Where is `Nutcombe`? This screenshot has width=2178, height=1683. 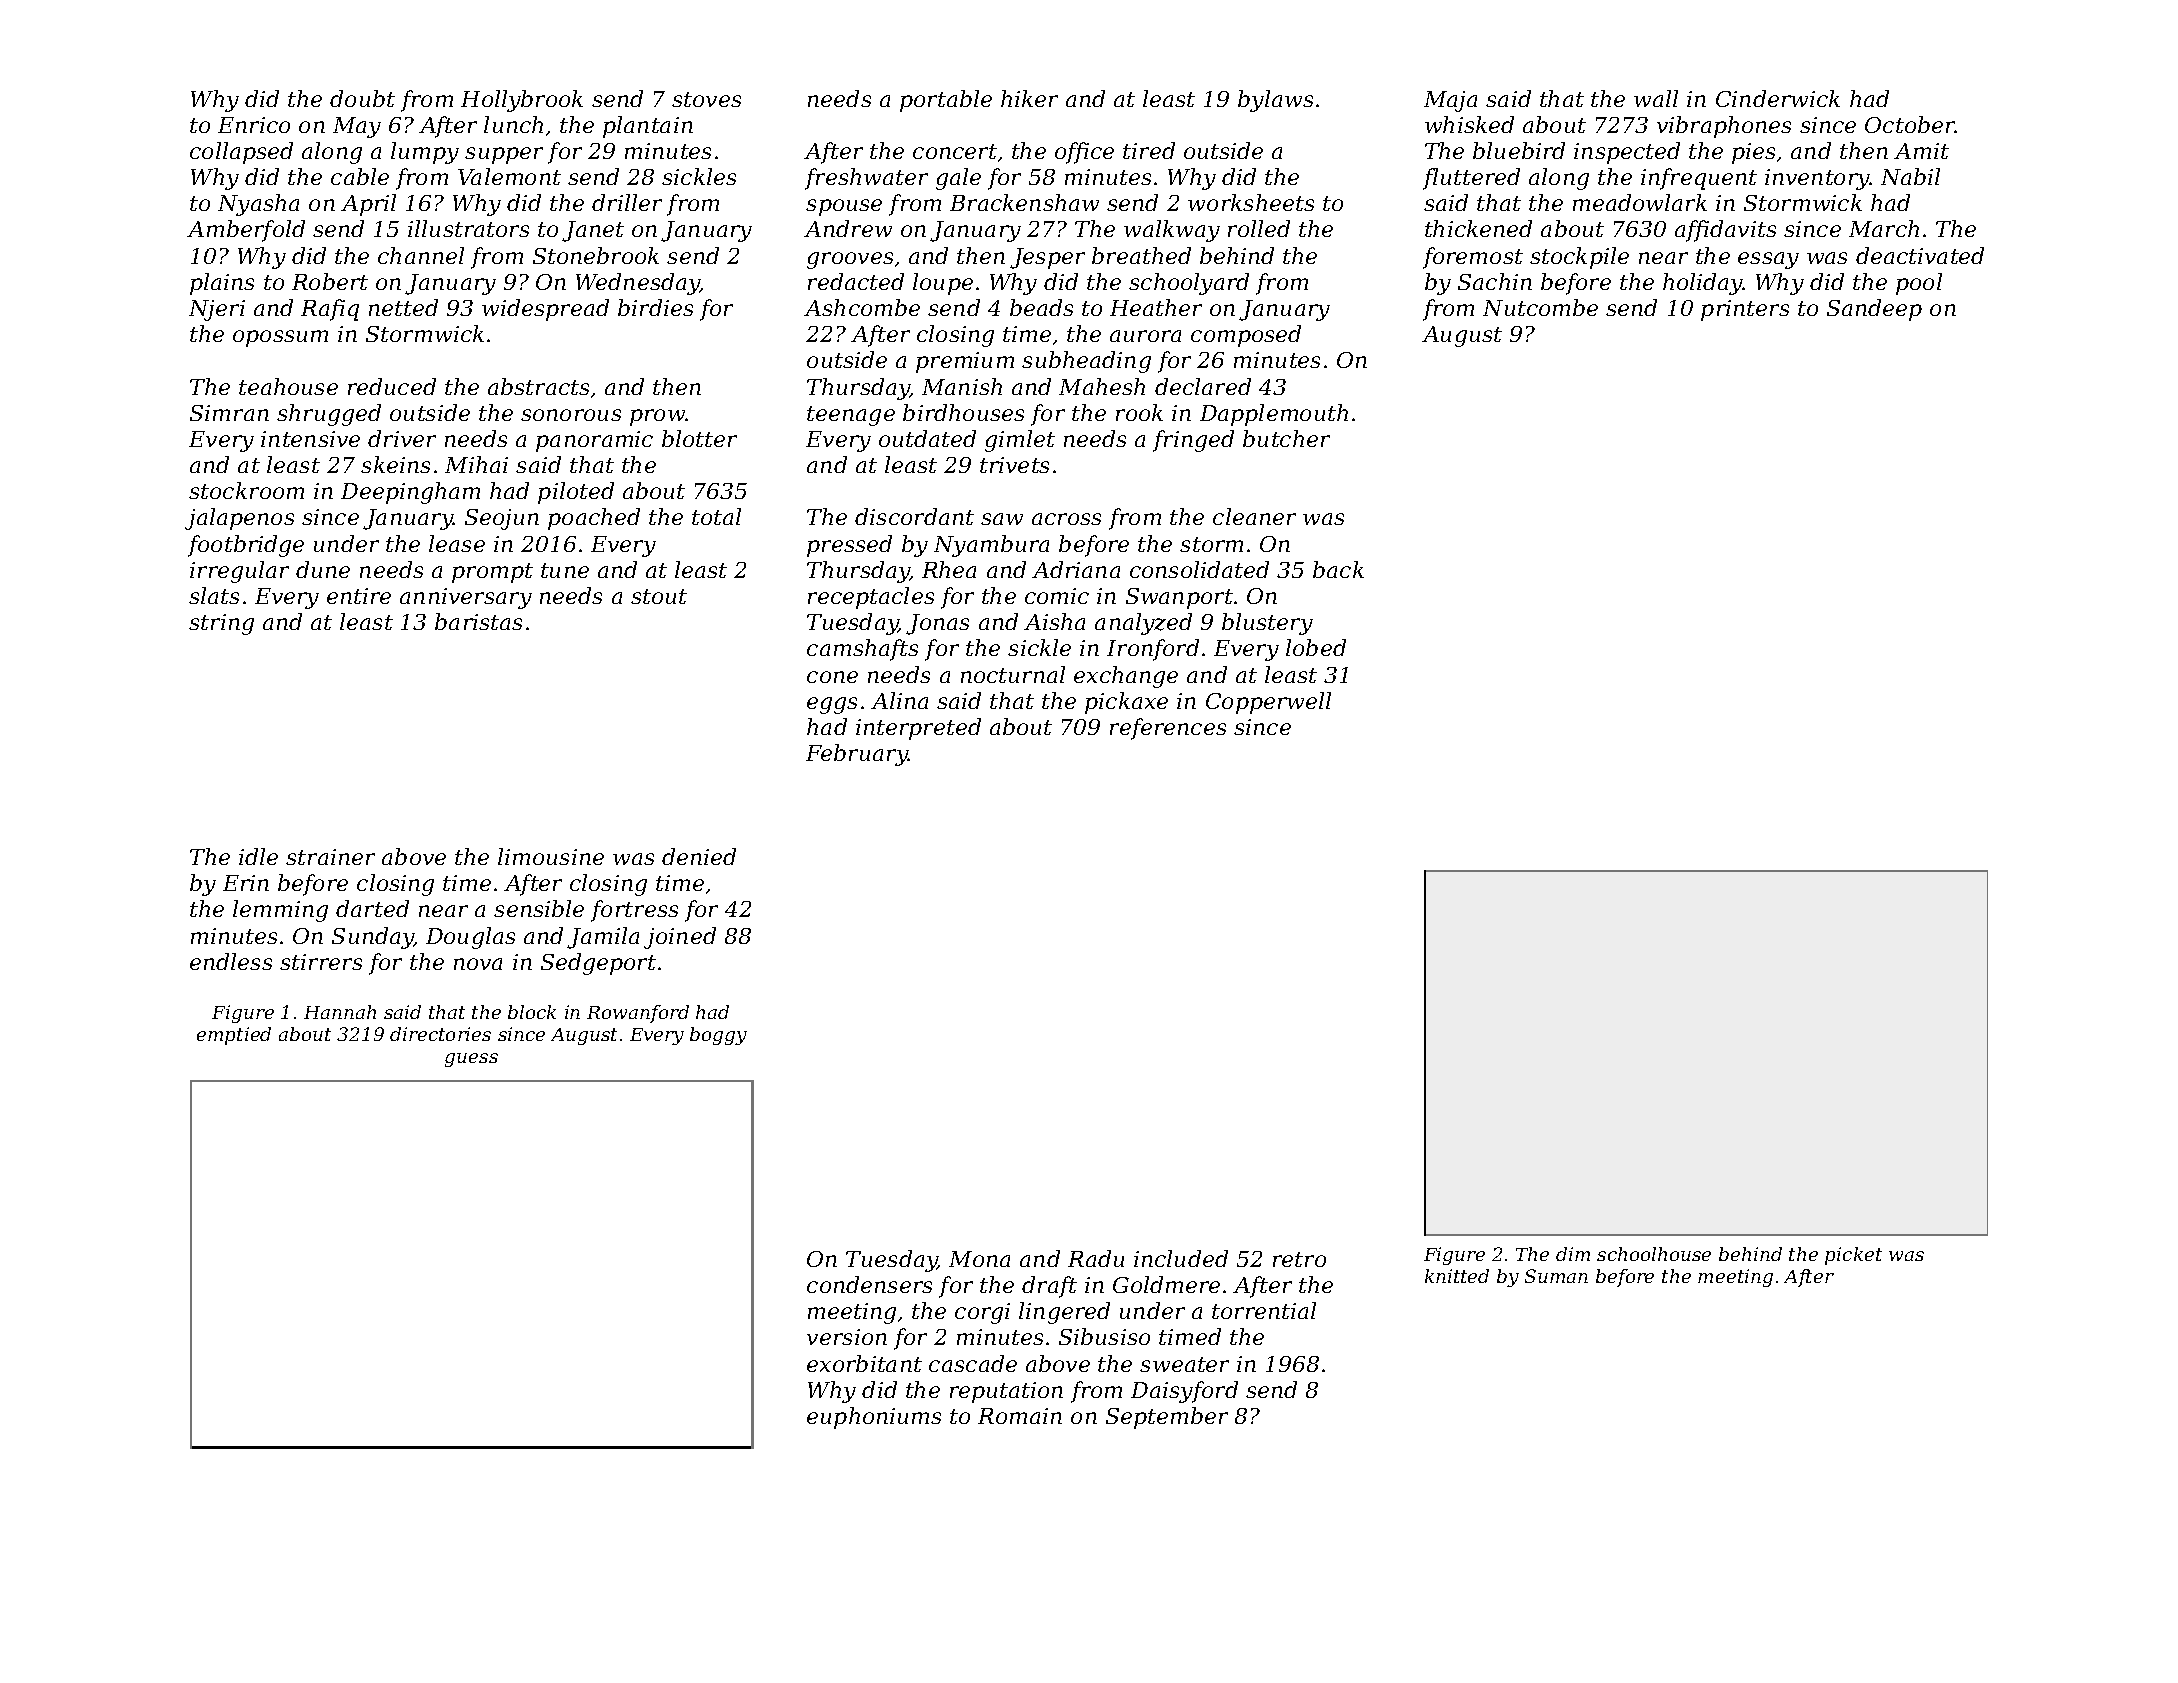 Nutcombe is located at coordinates (1540, 307).
